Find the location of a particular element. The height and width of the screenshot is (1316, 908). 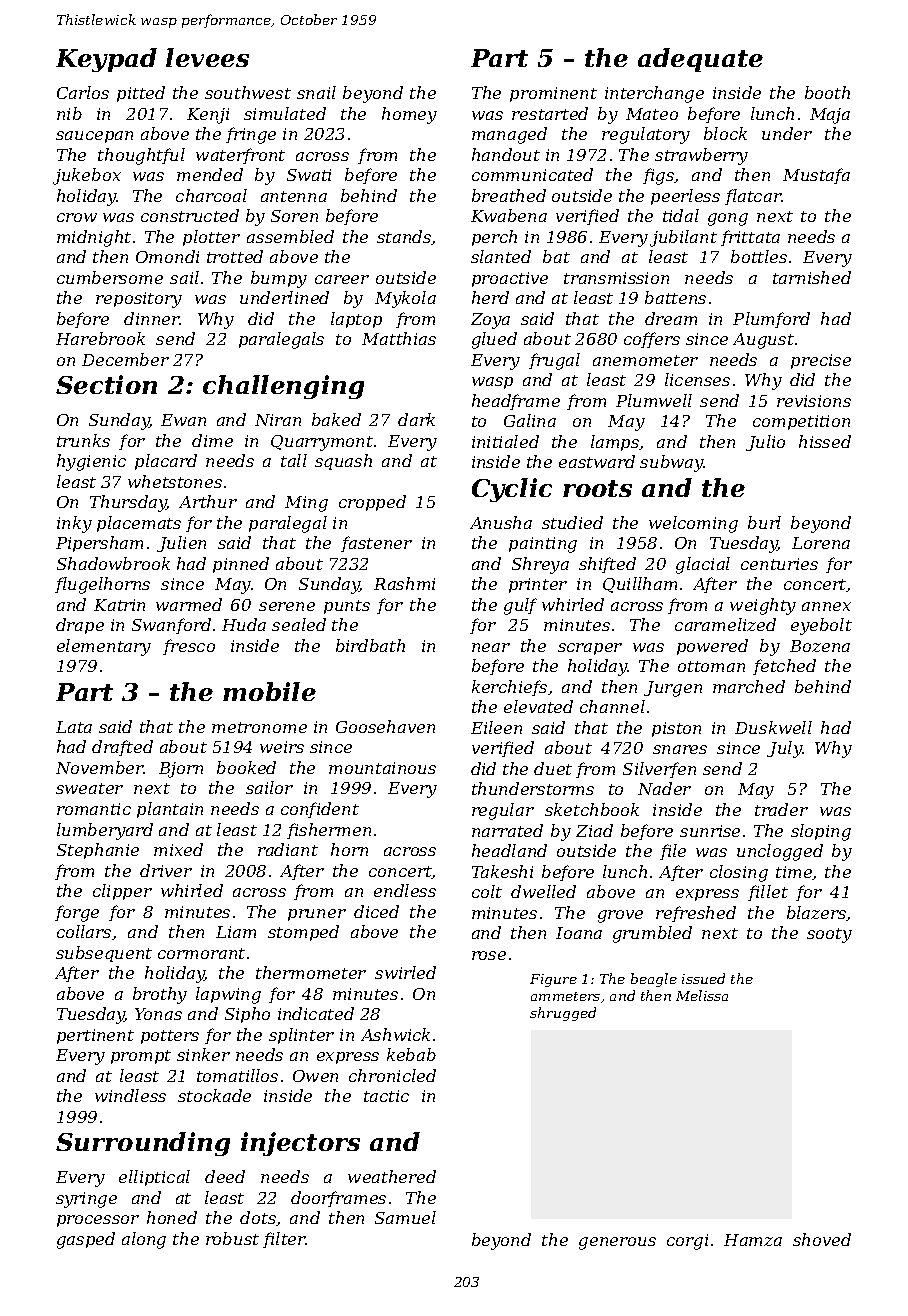

Lata is located at coordinates (74, 727).
